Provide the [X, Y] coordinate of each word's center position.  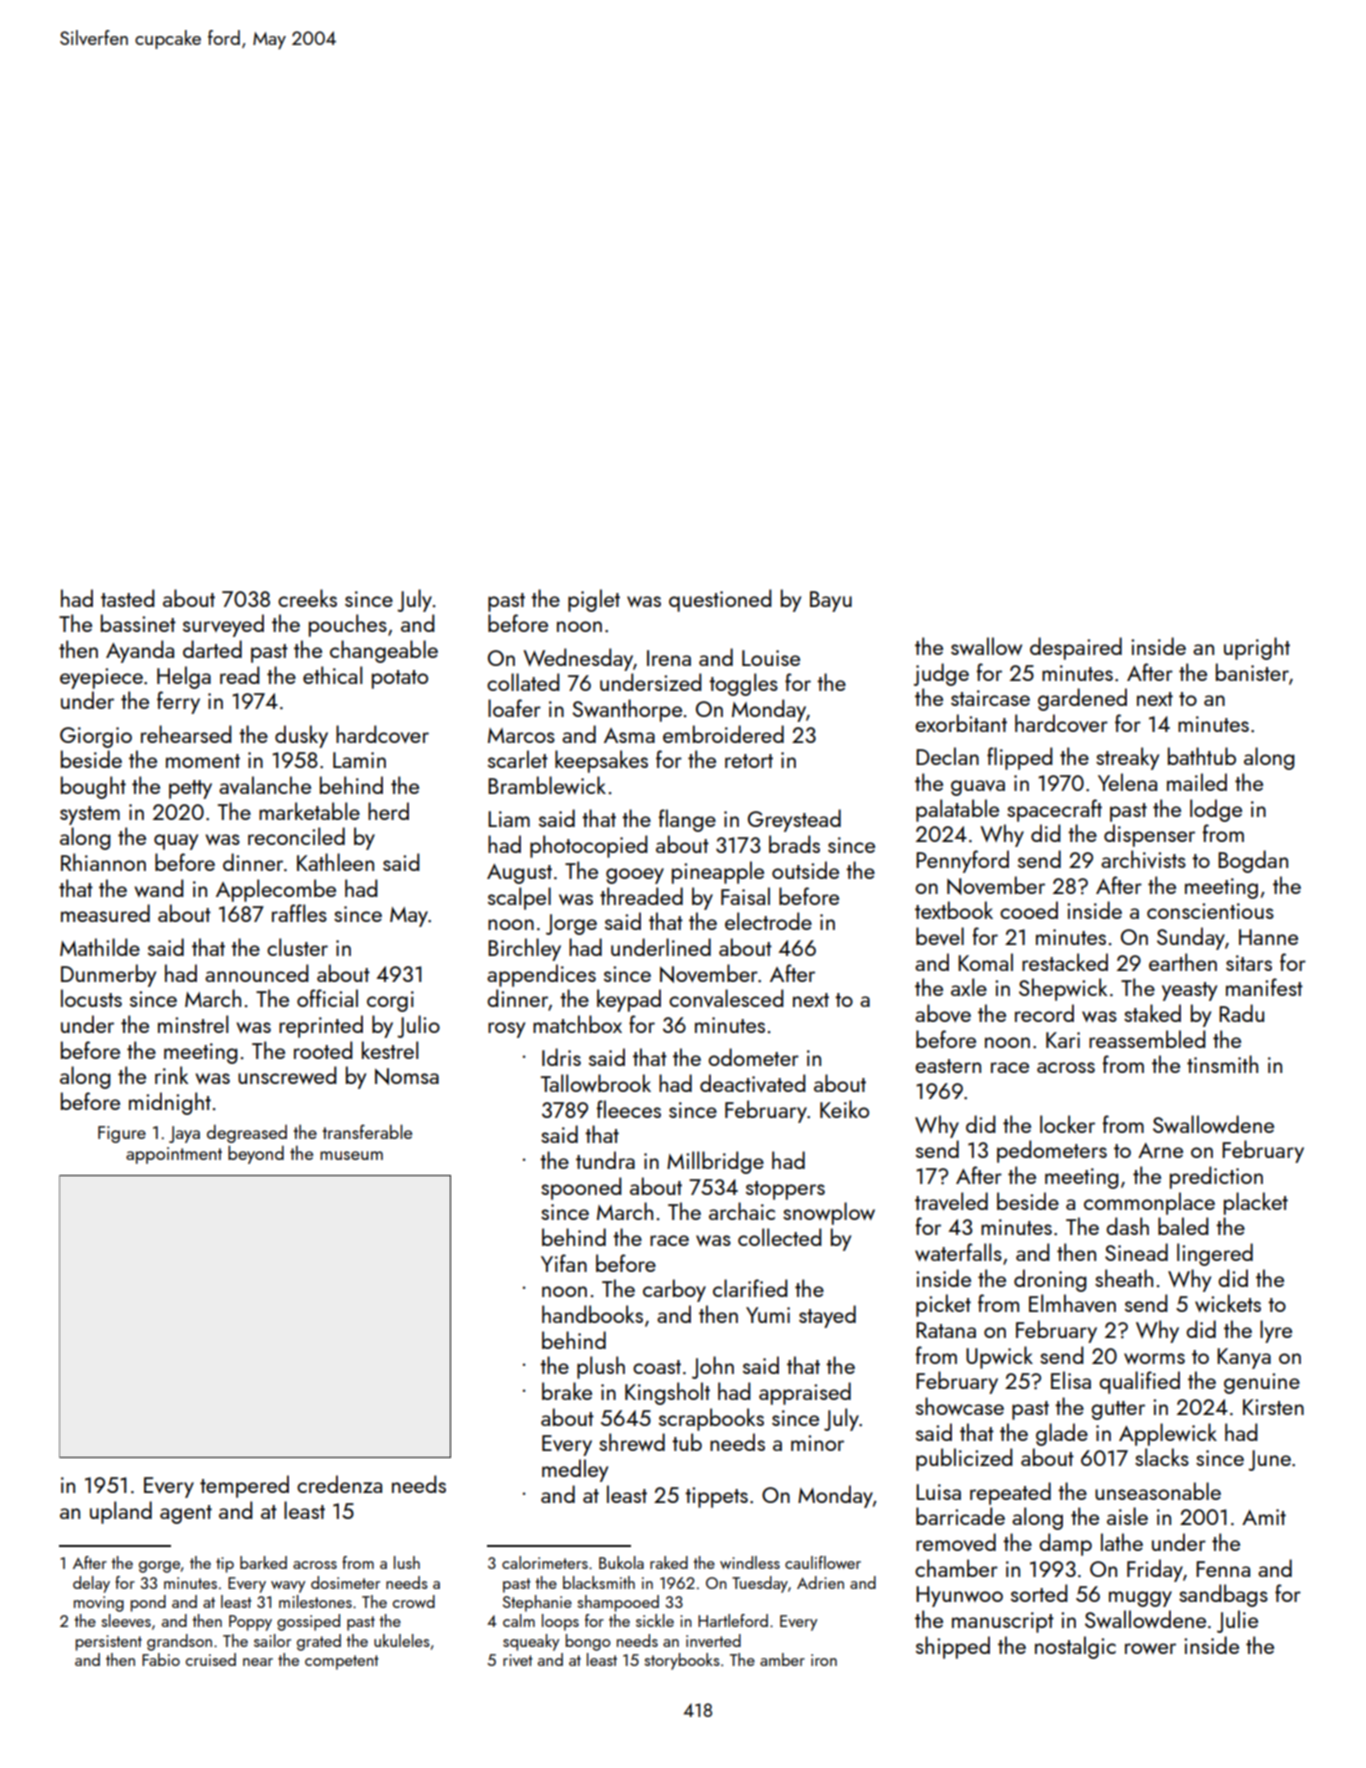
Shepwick [1063, 989]
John [713, 1367]
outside [805, 870]
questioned [720, 600]
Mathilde [100, 947]
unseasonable [1158, 1491]
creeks [307, 598]
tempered [244, 1486]
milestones [315, 1601]
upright [1257, 648]
